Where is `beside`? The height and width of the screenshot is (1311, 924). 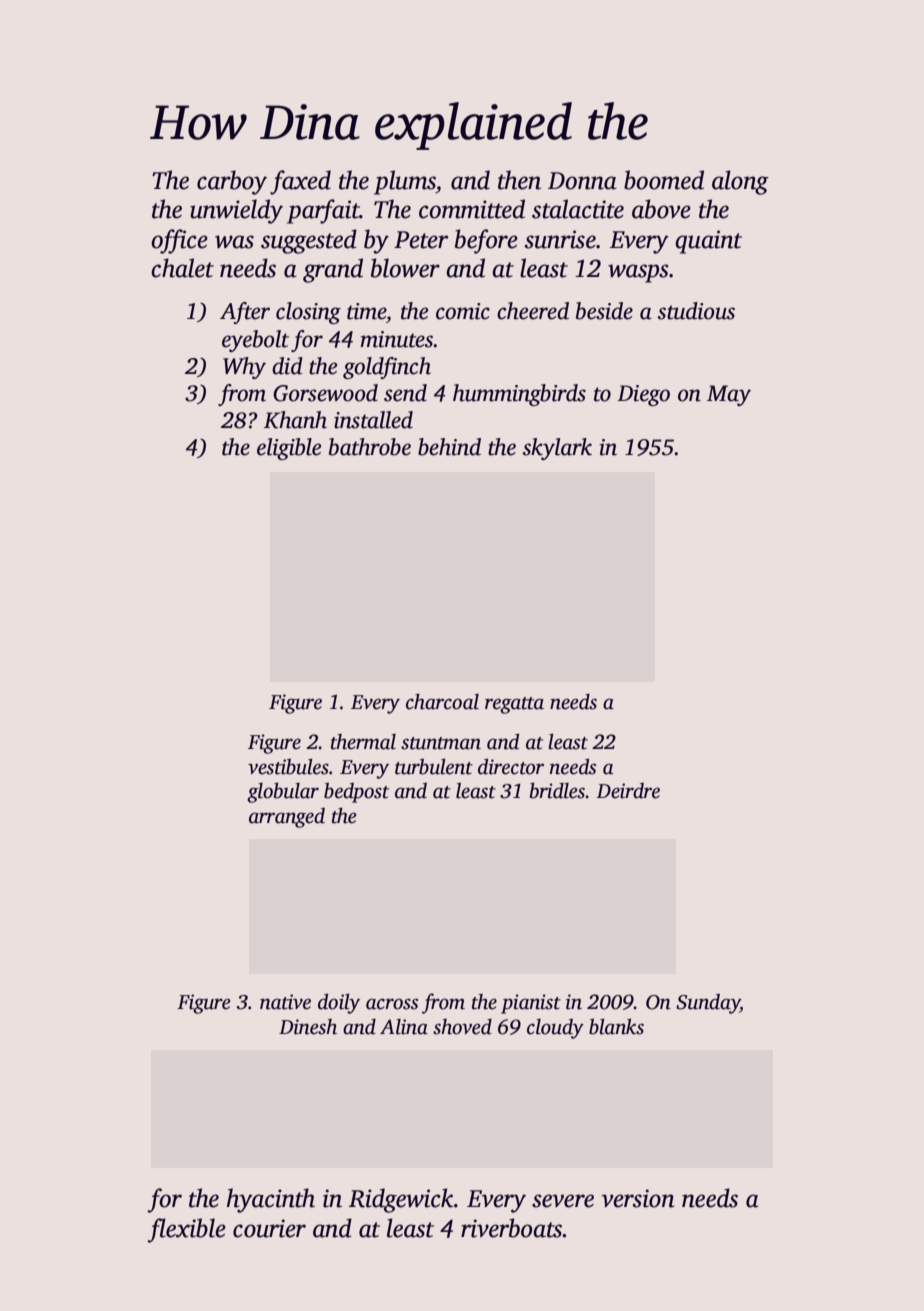 beside is located at coordinates (604, 311).
